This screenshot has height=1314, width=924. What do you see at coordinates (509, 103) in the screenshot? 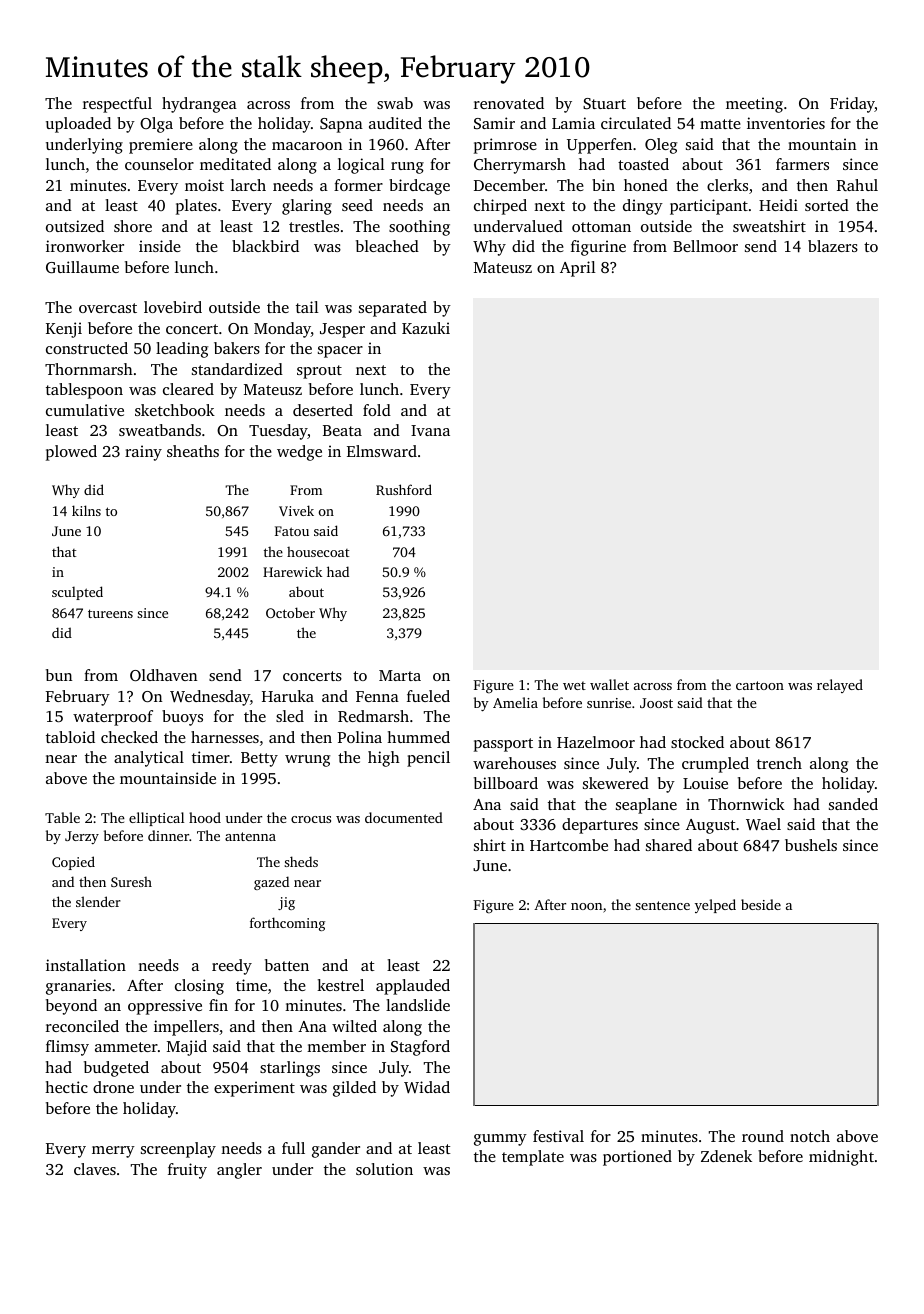
I see `renovated` at bounding box center [509, 103].
